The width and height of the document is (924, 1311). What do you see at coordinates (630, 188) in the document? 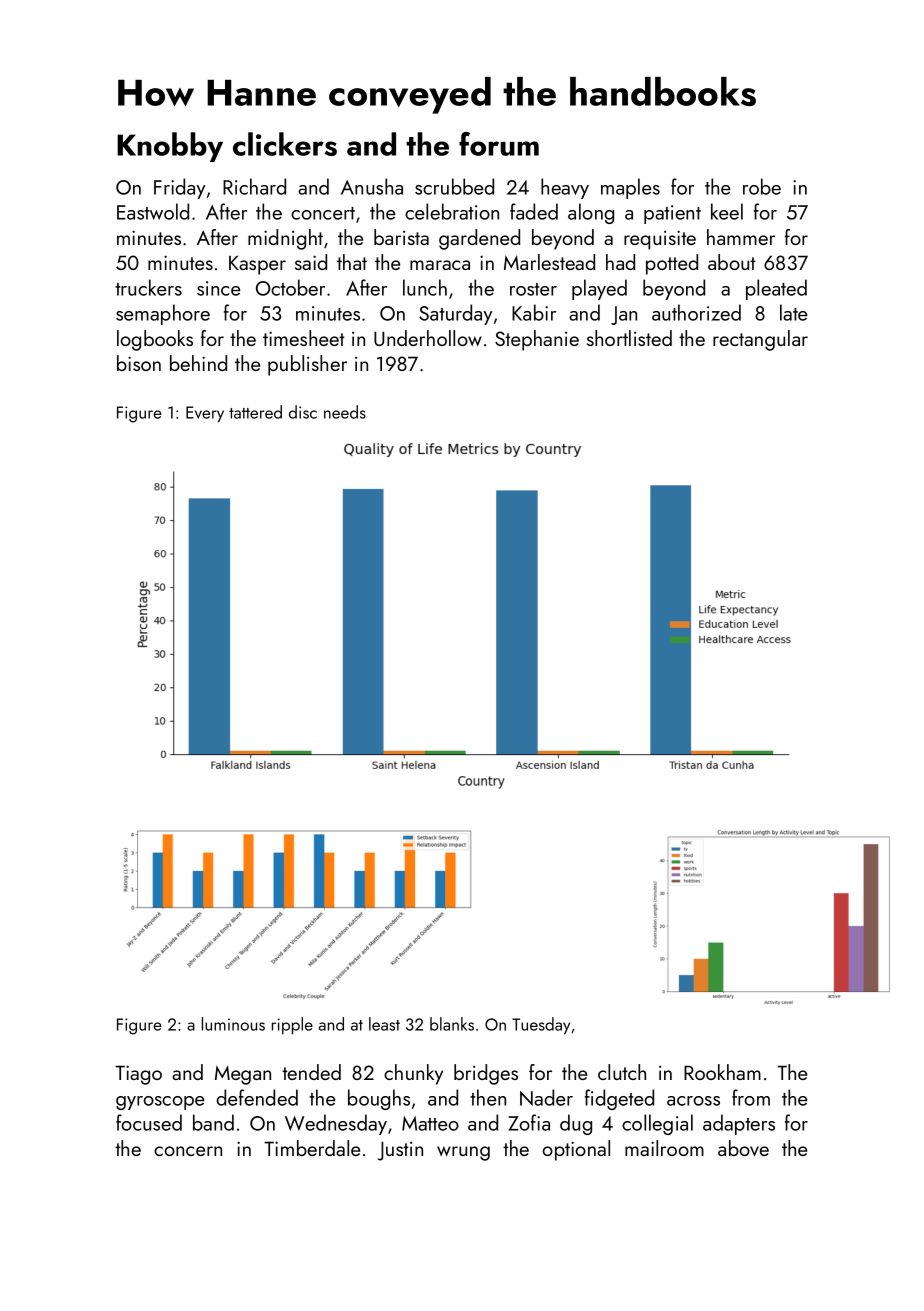
I see `maples` at bounding box center [630, 188].
